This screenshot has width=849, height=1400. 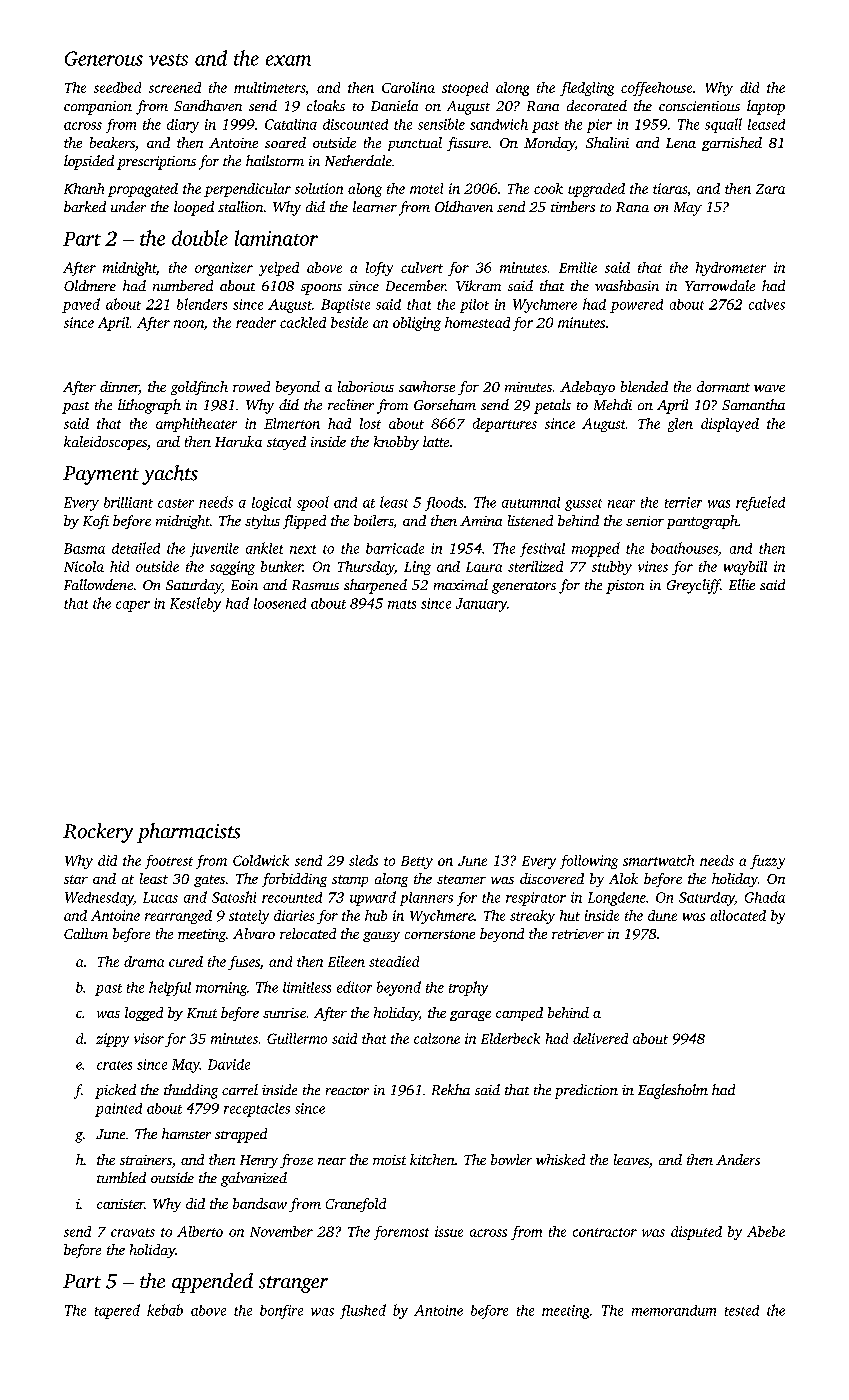 What do you see at coordinates (760, 503) in the screenshot?
I see `refueled` at bounding box center [760, 503].
